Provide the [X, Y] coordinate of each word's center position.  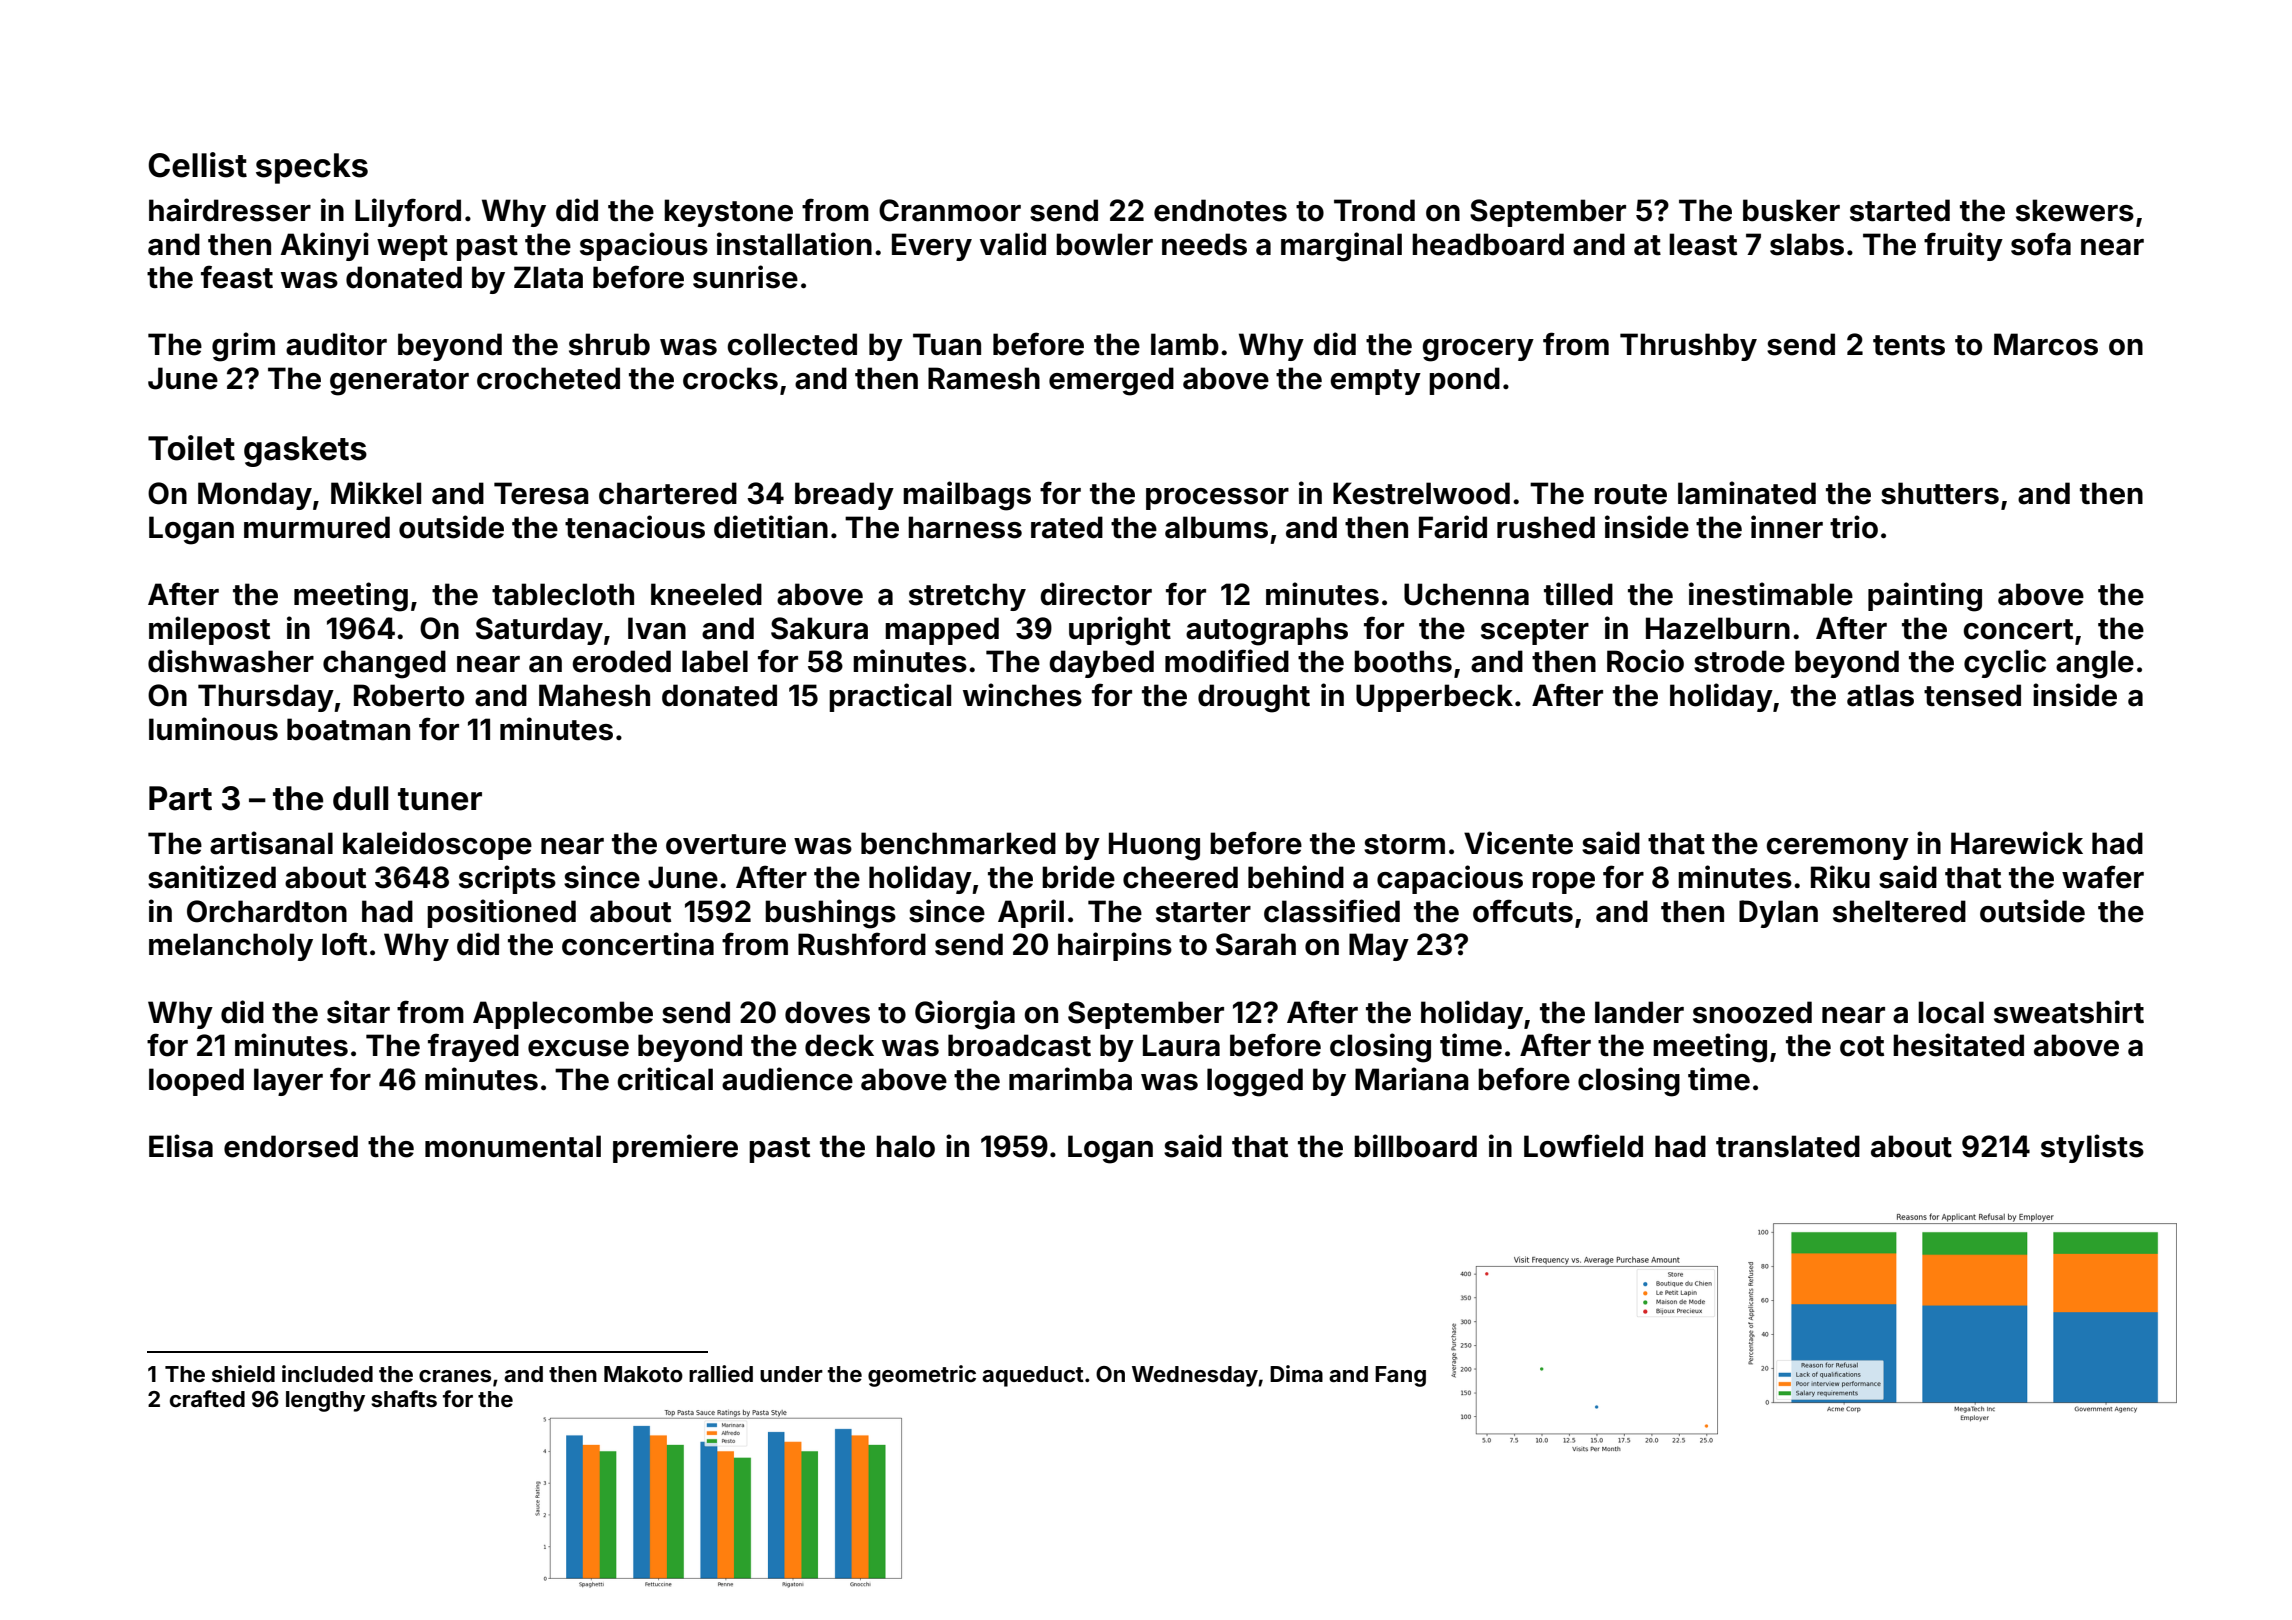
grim [243, 347]
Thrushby [1688, 347]
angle [2095, 664]
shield [243, 1373]
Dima [1296, 1373]
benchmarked [958, 843]
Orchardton [267, 911]
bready [844, 496]
